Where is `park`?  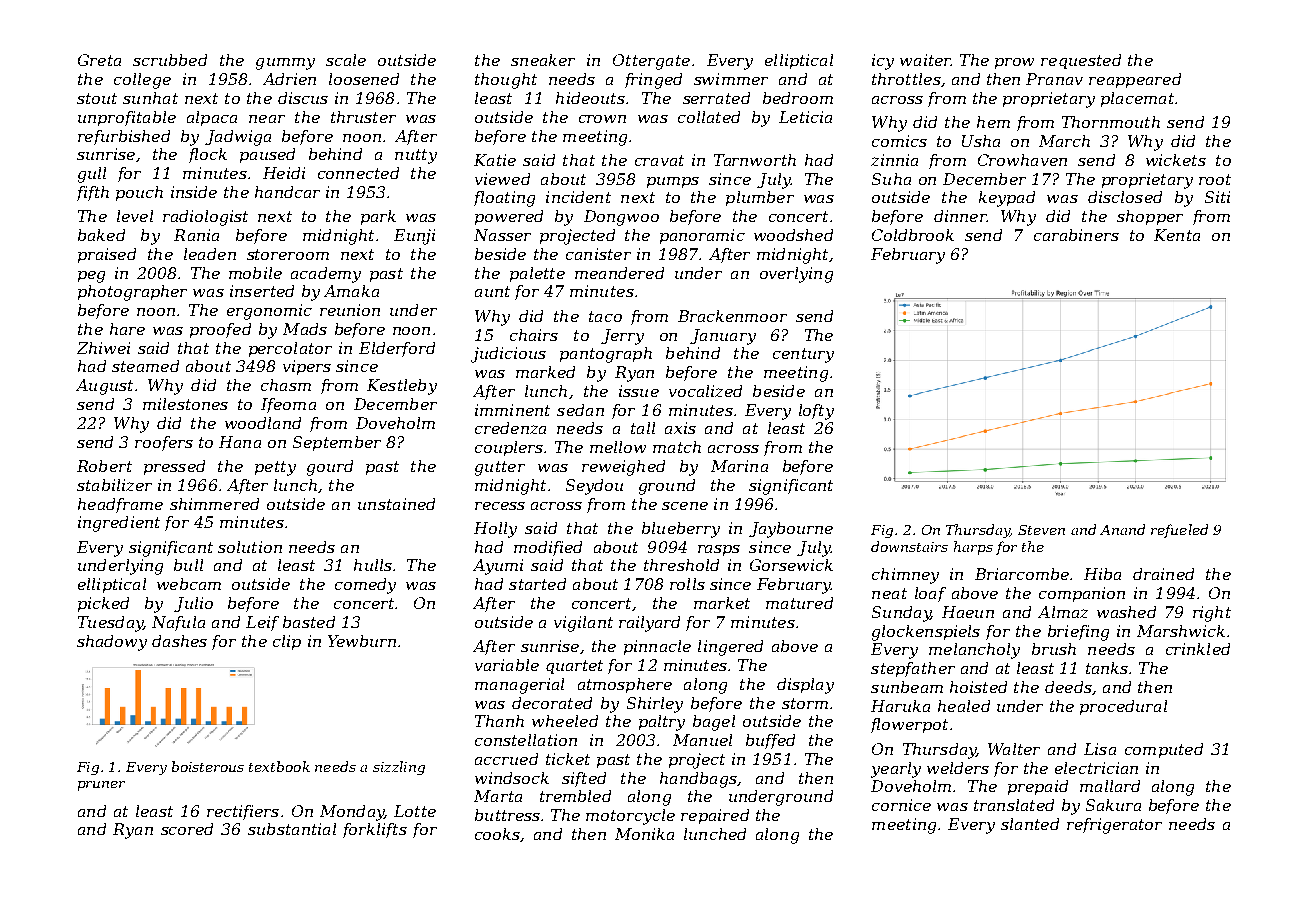 park is located at coordinates (378, 217).
